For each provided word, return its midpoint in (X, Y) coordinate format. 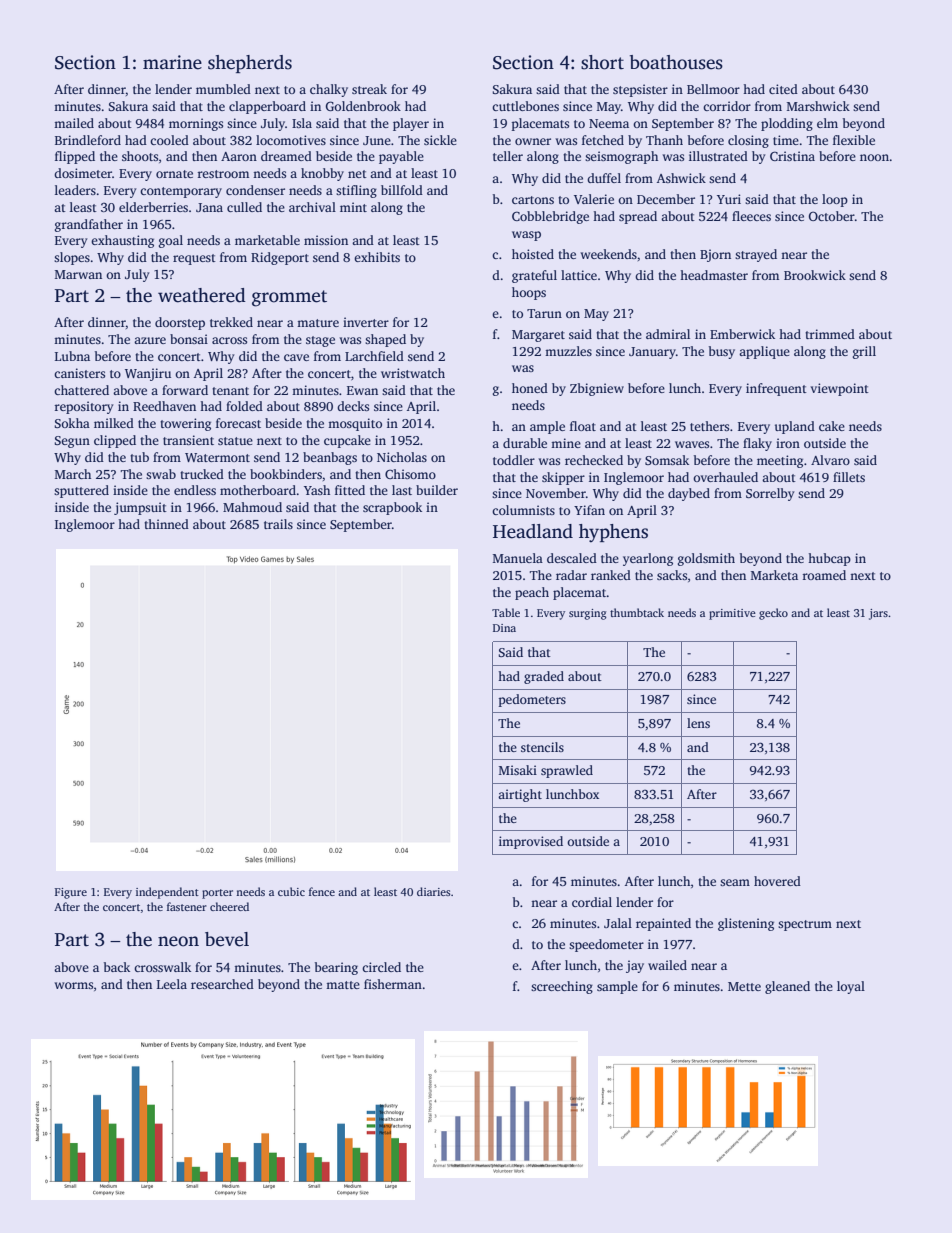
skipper (563, 478)
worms (73, 985)
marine (172, 62)
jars (878, 614)
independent (167, 893)
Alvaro (830, 460)
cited (783, 89)
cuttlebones (525, 106)
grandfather (89, 225)
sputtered (81, 491)
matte (343, 985)
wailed (667, 965)
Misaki (518, 770)
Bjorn (715, 255)
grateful (534, 276)
